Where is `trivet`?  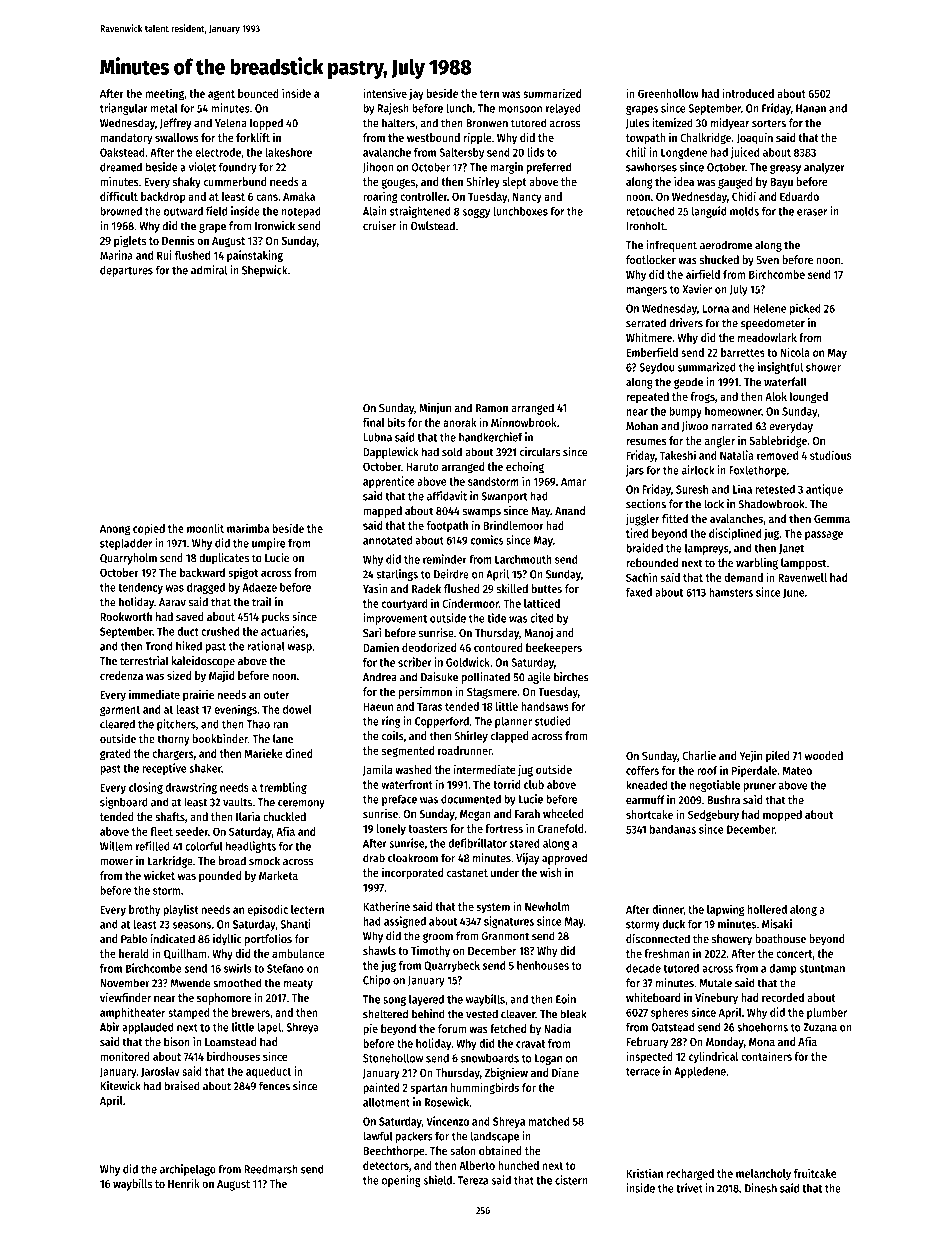
trivet is located at coordinates (689, 1188).
